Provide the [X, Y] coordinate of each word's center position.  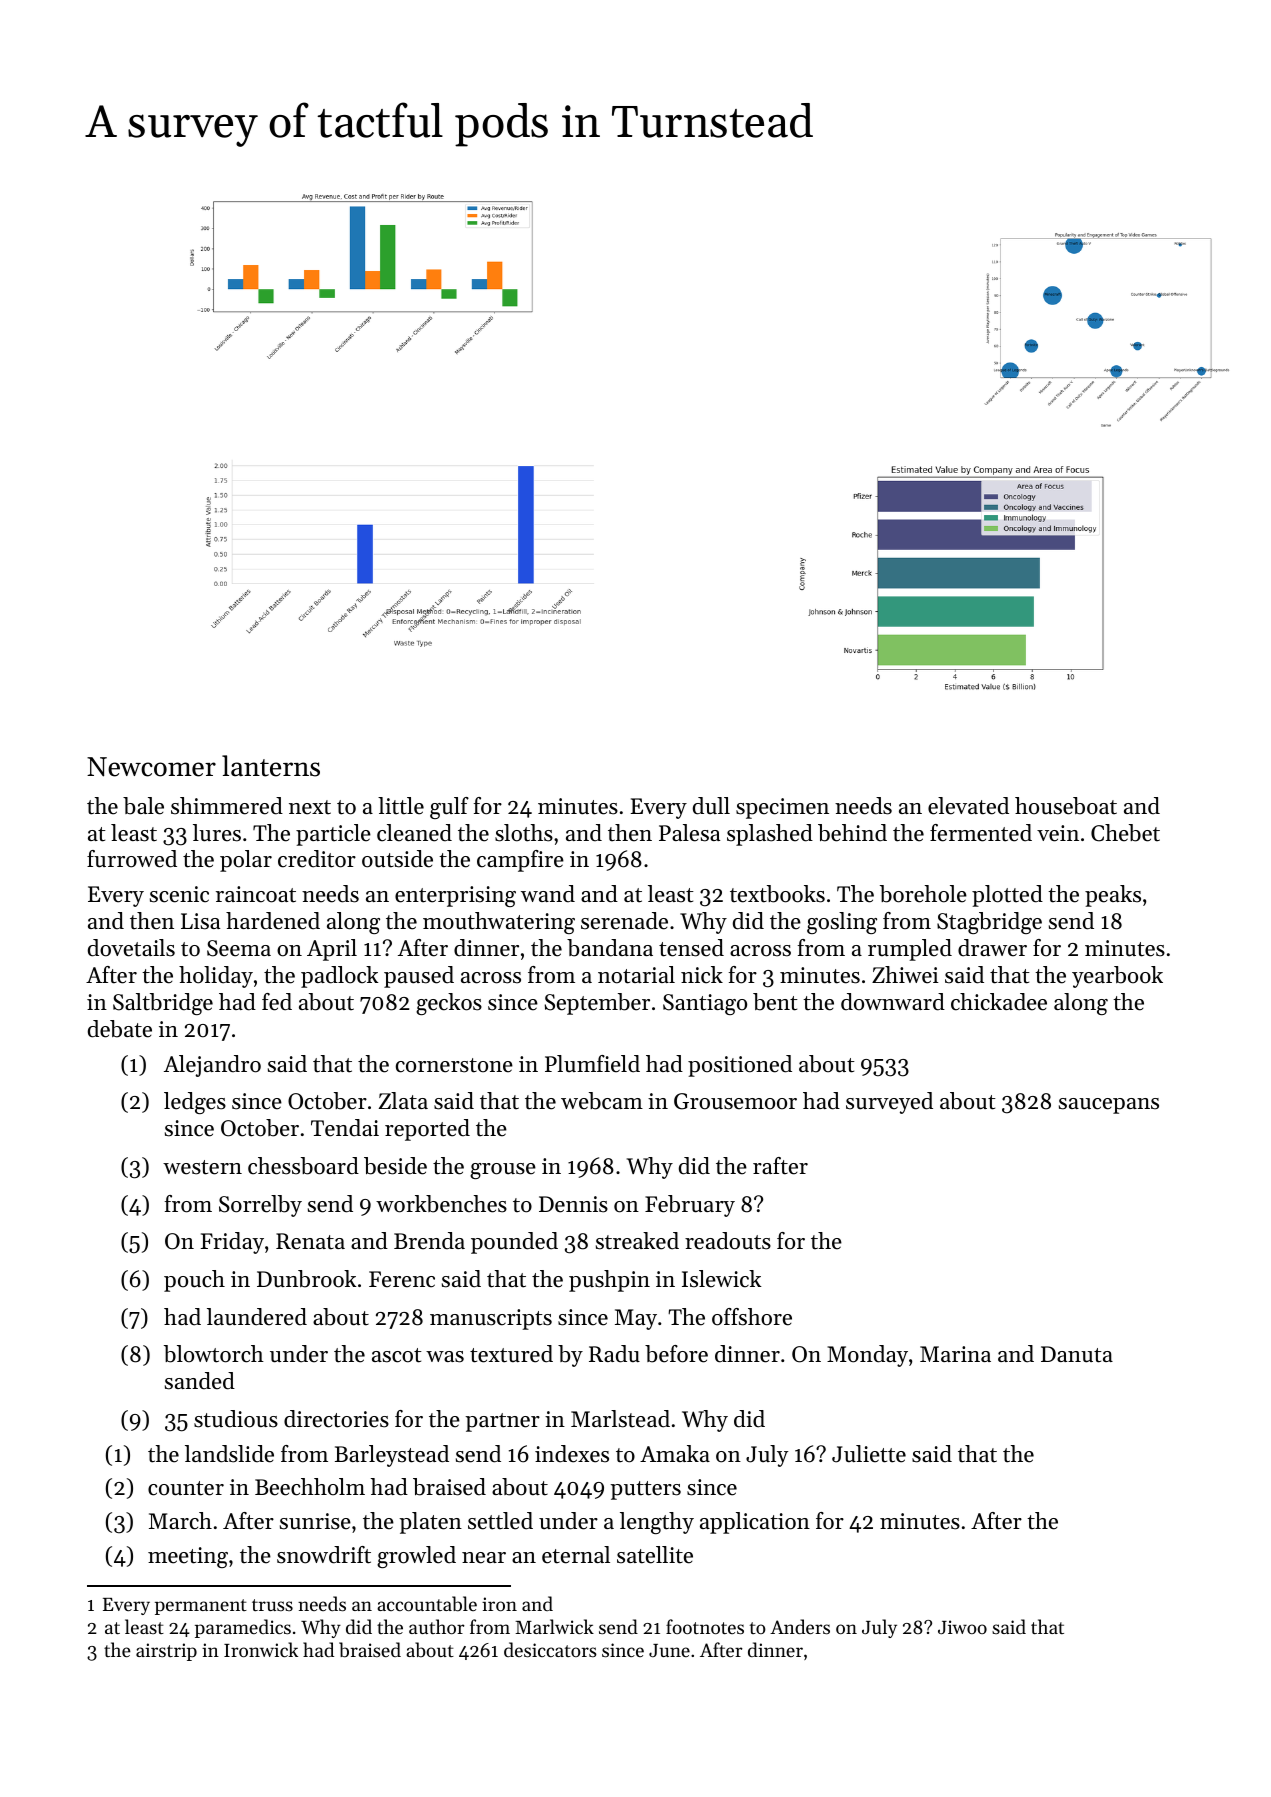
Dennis [573, 1204]
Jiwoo [962, 1627]
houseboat [1066, 806]
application [755, 1523]
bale [143, 806]
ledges [195, 1103]
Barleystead [392, 1456]
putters [645, 1490]
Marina [955, 1354]
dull [711, 806]
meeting [188, 1557]
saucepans [1109, 1106]
